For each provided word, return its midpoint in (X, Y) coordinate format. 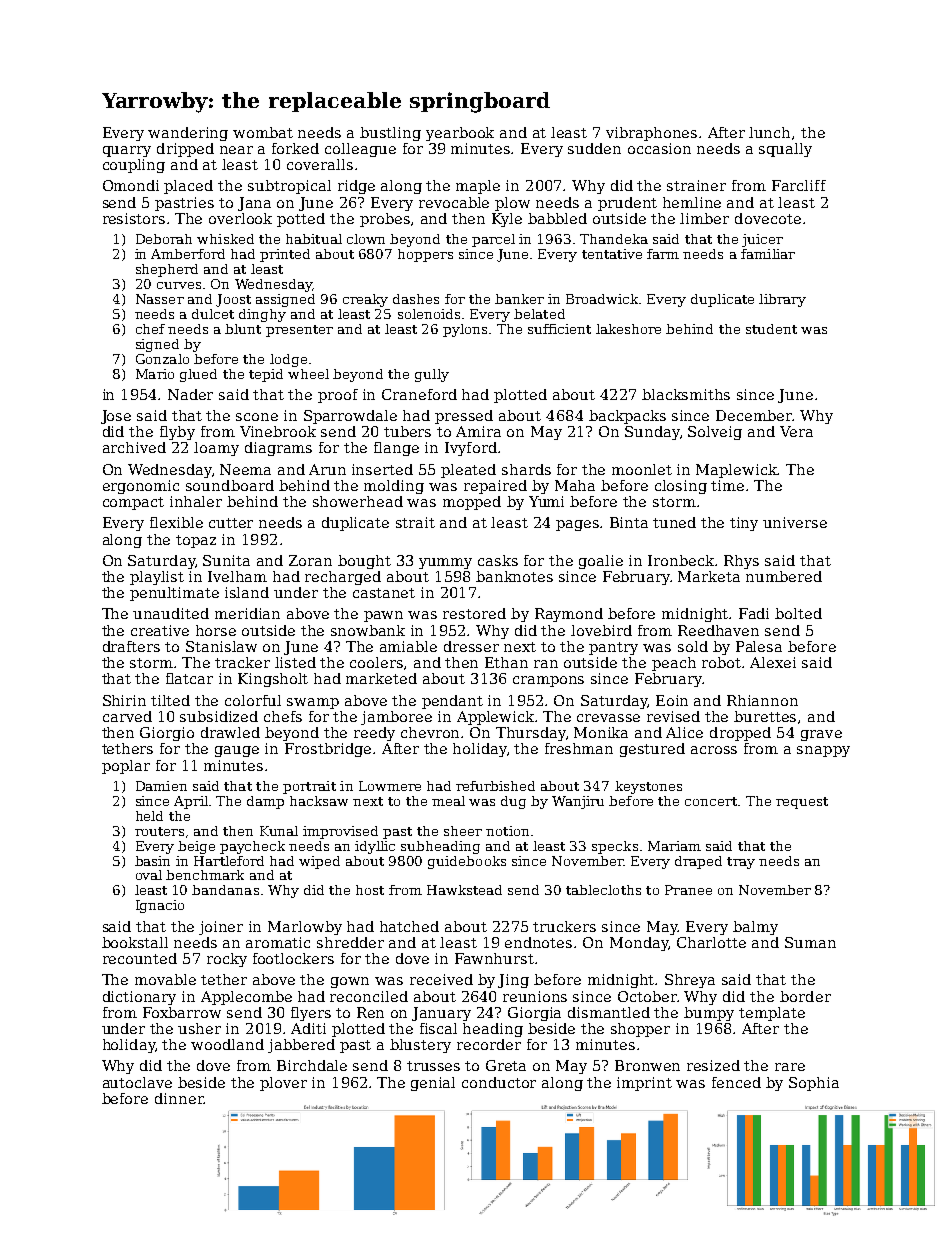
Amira (478, 431)
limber (704, 218)
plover (283, 1084)
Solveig (715, 433)
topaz (196, 541)
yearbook (460, 134)
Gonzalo (162, 359)
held (149, 816)
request (802, 803)
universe (795, 522)
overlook (240, 218)
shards (526, 469)
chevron (430, 732)
